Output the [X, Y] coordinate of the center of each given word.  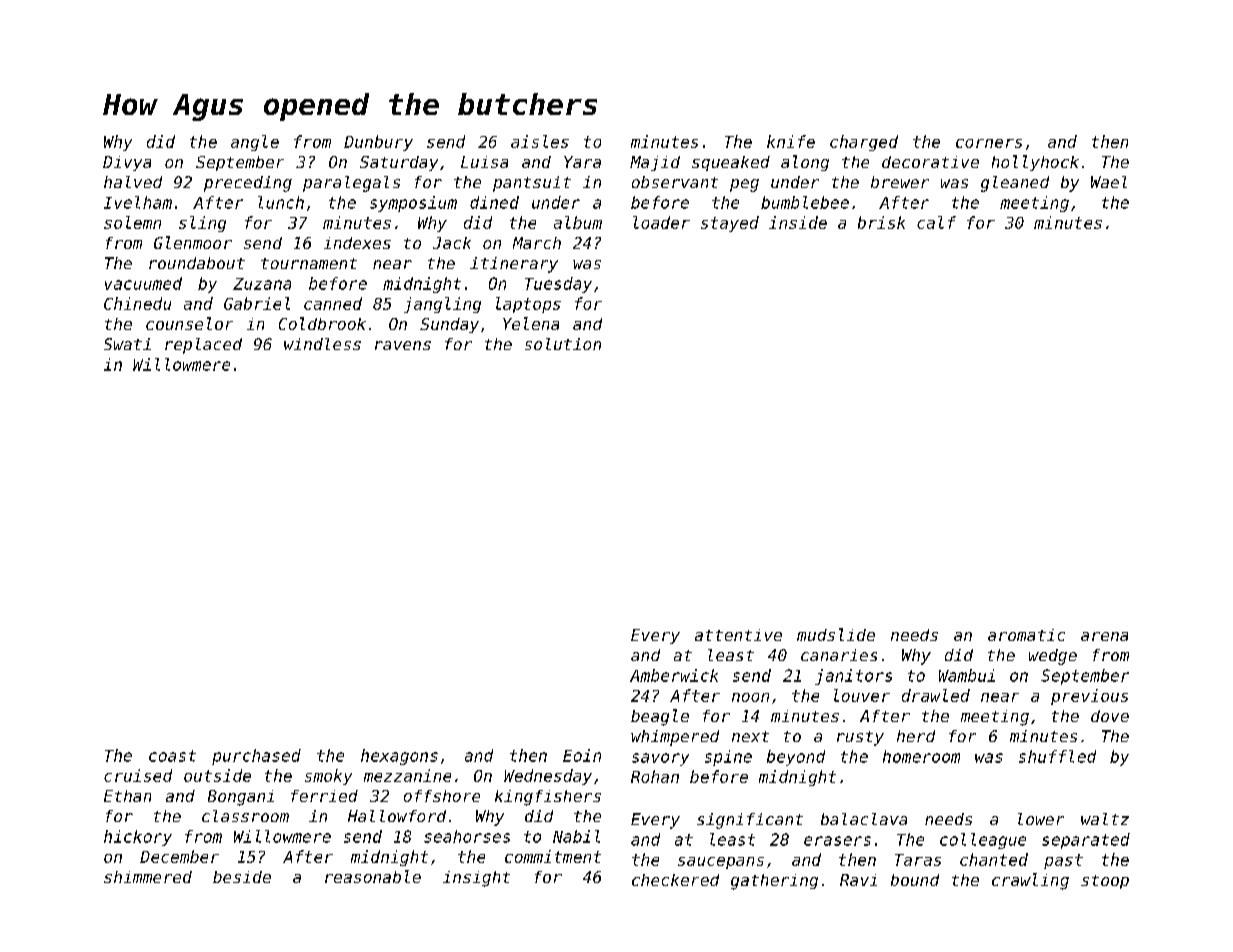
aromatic [1026, 635]
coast [172, 756]
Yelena [531, 323]
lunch [281, 202]
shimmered [148, 877]
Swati [127, 344]
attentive [738, 635]
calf [936, 222]
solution [563, 344]
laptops [528, 305]
